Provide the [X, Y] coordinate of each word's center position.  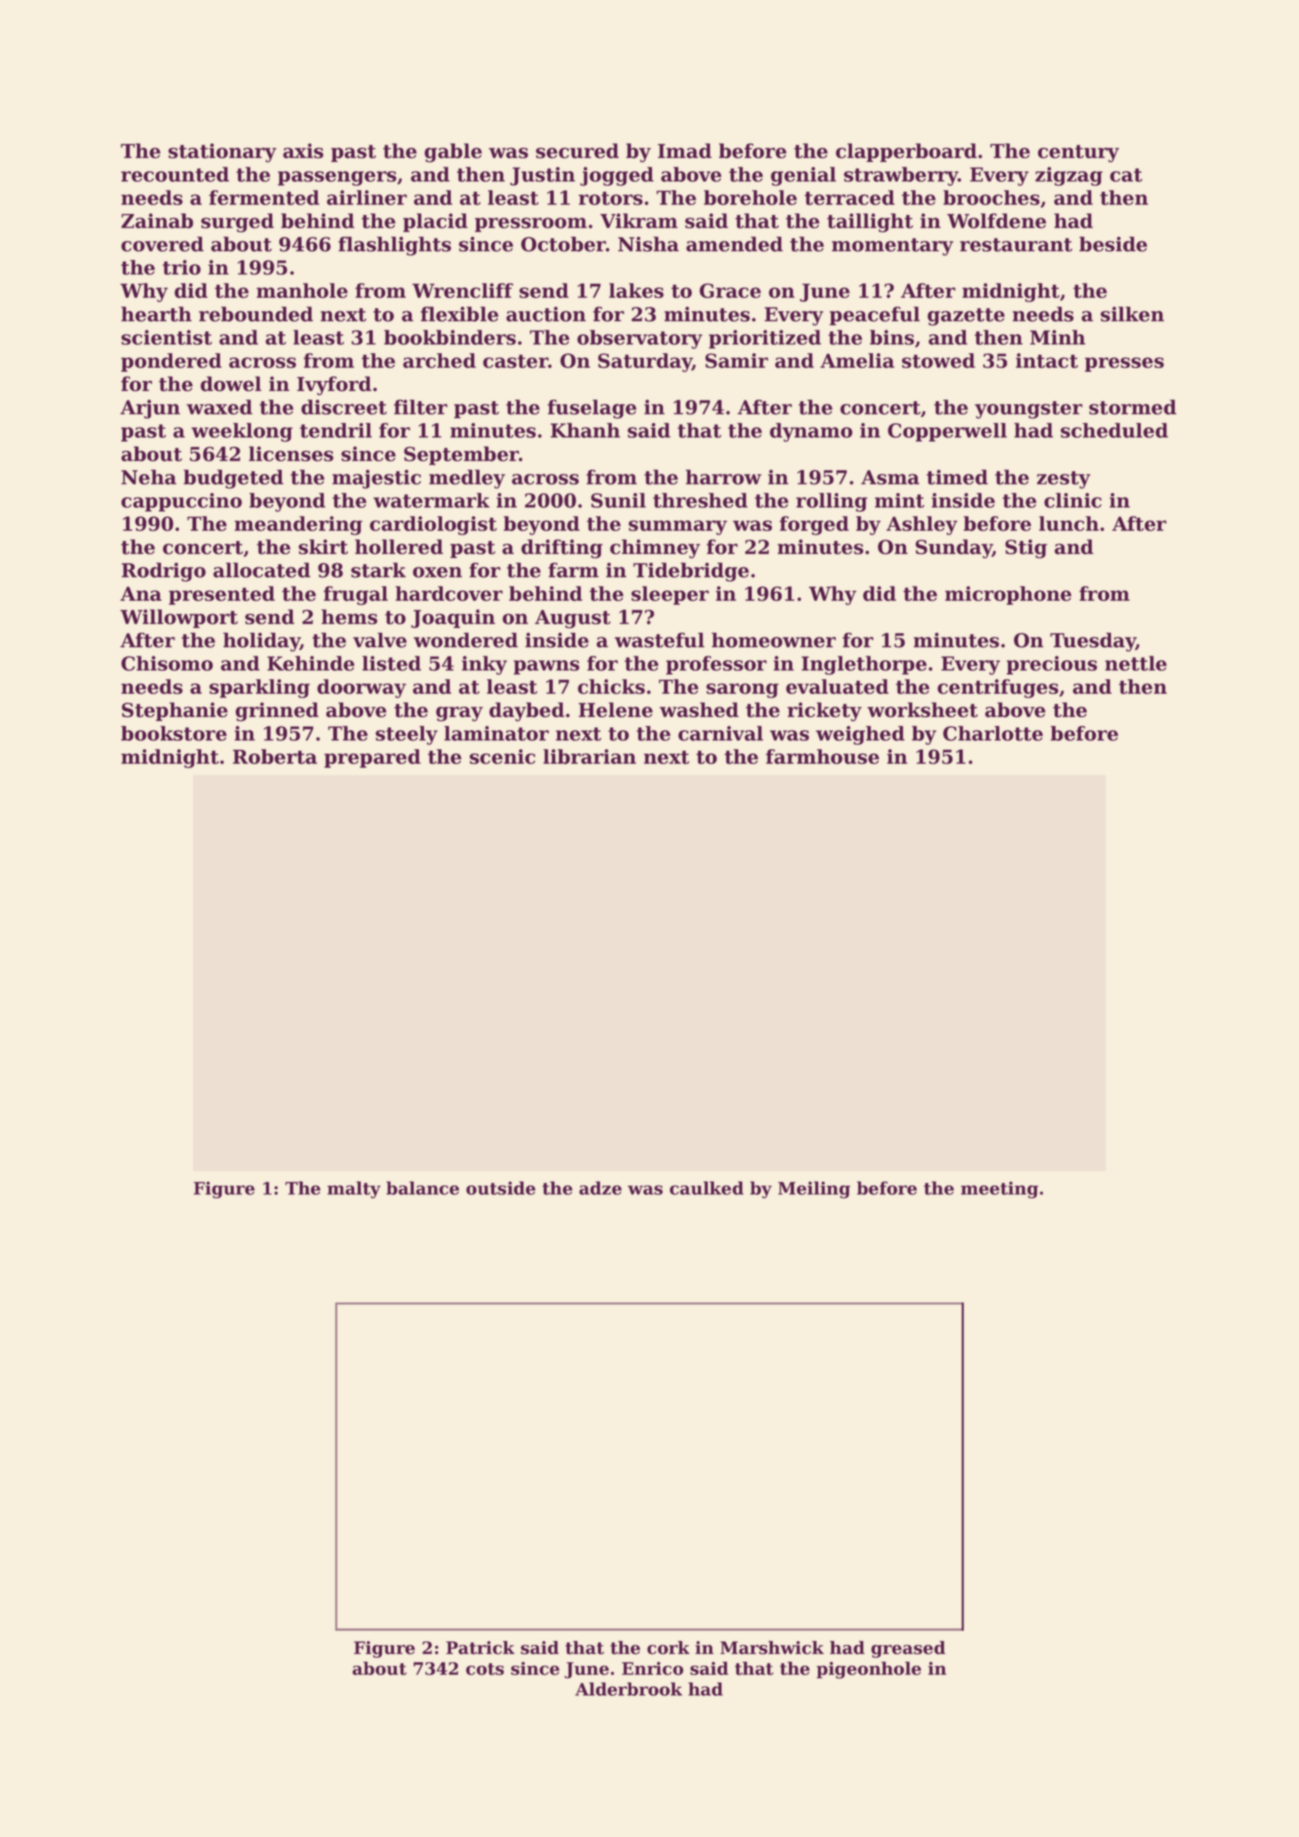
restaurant [1016, 245]
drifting [562, 549]
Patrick [480, 1648]
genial [803, 176]
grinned [277, 712]
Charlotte [993, 733]
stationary [222, 153]
